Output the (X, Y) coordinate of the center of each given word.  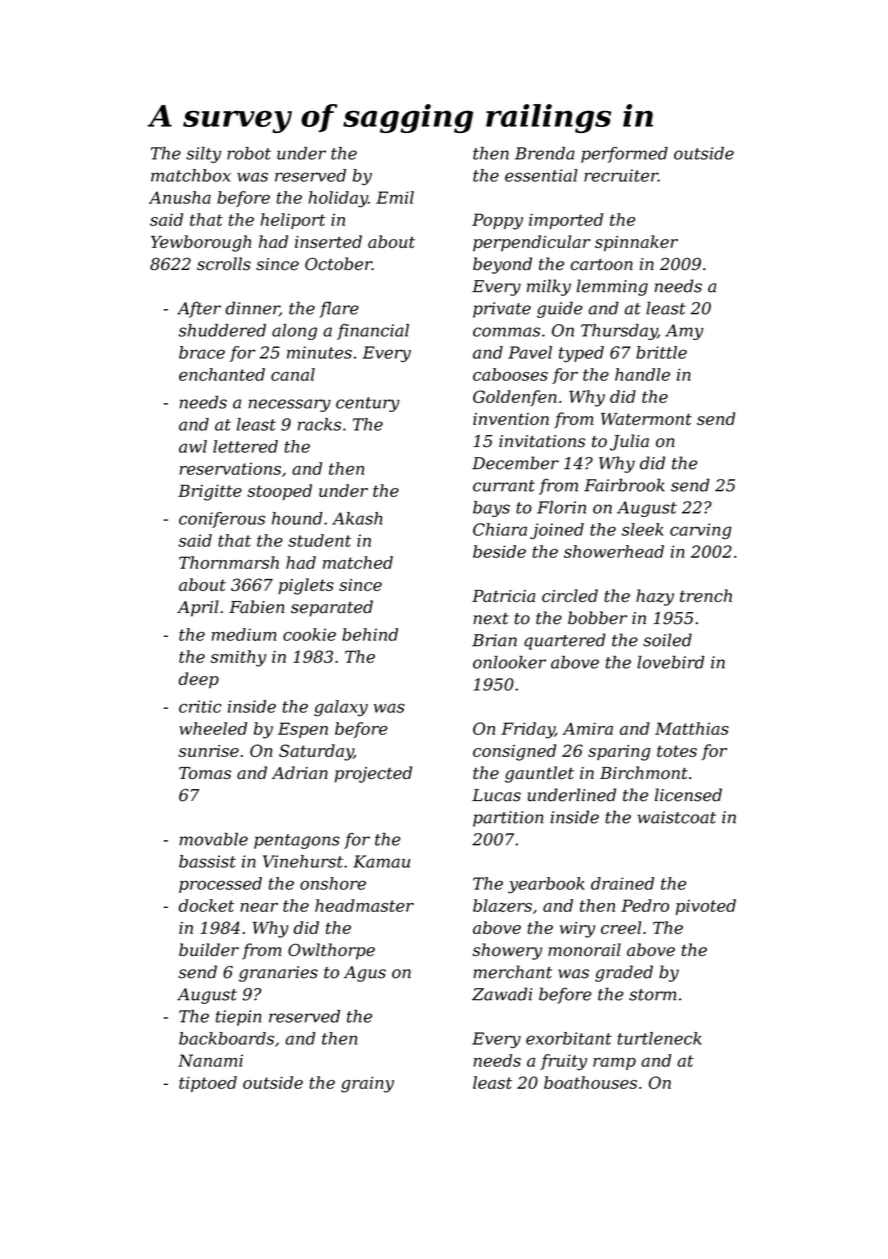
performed (624, 155)
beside (499, 551)
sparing (619, 753)
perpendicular (531, 243)
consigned (514, 752)
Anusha (180, 197)
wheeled (213, 728)
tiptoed (208, 1084)
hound (297, 518)
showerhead (614, 551)
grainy (367, 1084)
